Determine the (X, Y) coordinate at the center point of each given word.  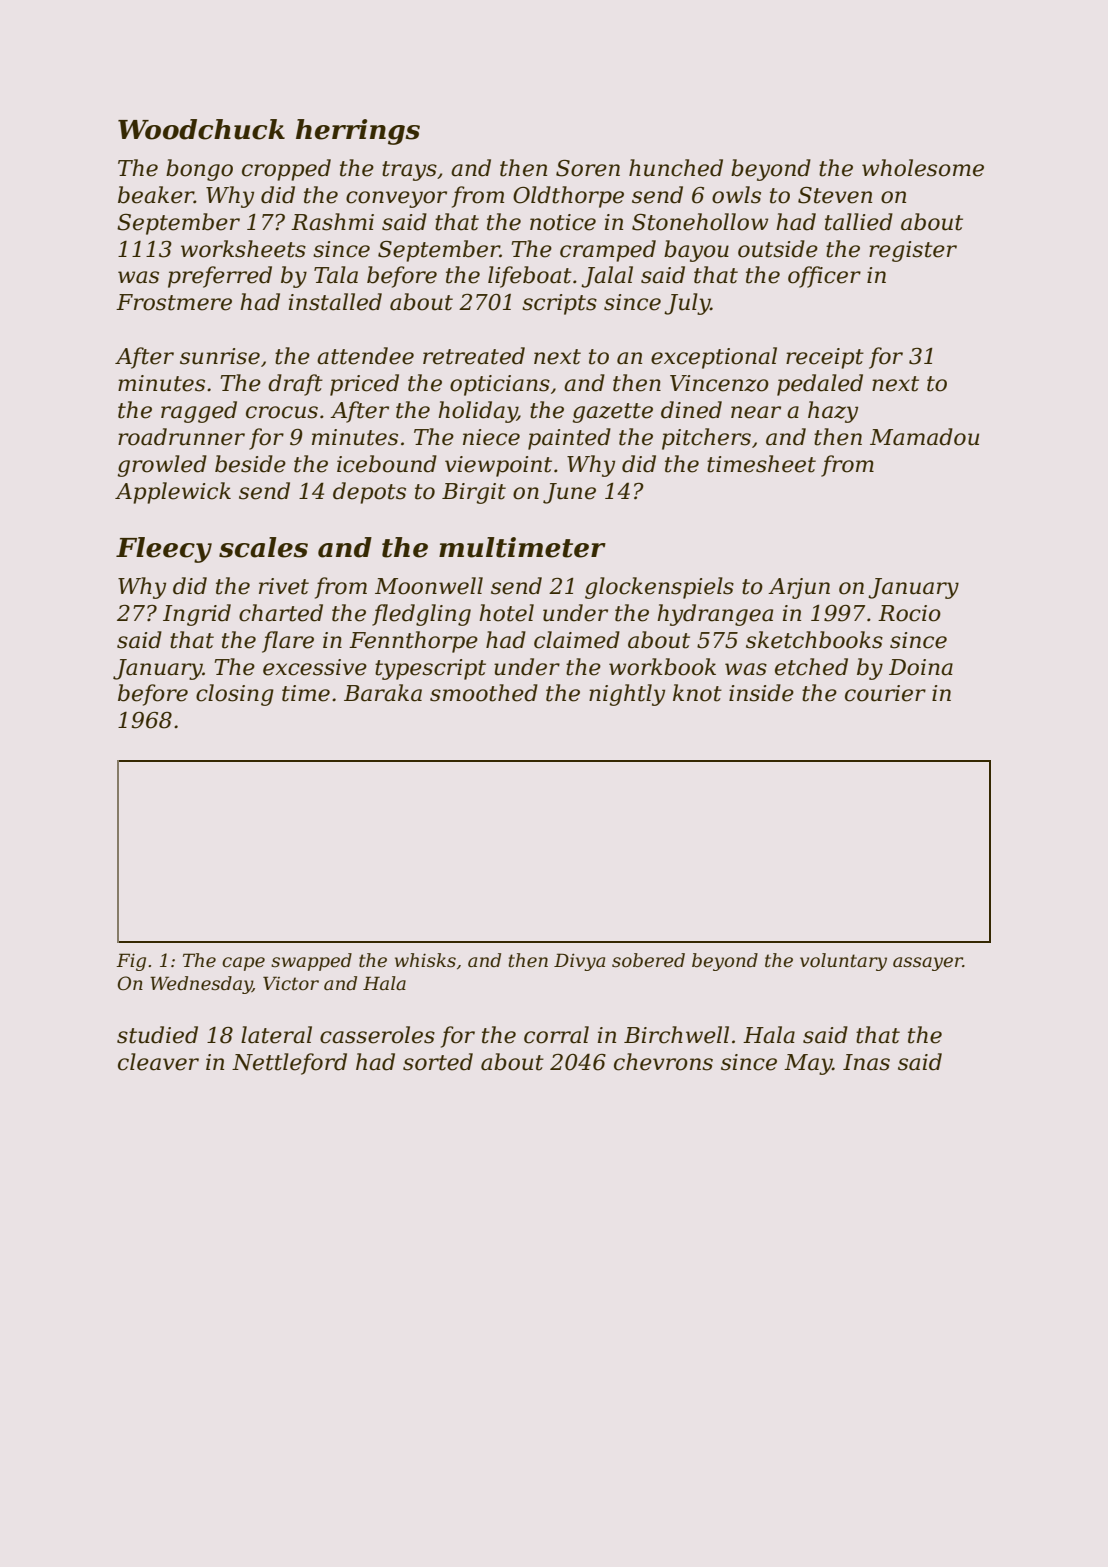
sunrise (220, 356)
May (808, 1064)
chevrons (663, 1062)
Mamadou (924, 437)
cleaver (158, 1062)
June (569, 493)
